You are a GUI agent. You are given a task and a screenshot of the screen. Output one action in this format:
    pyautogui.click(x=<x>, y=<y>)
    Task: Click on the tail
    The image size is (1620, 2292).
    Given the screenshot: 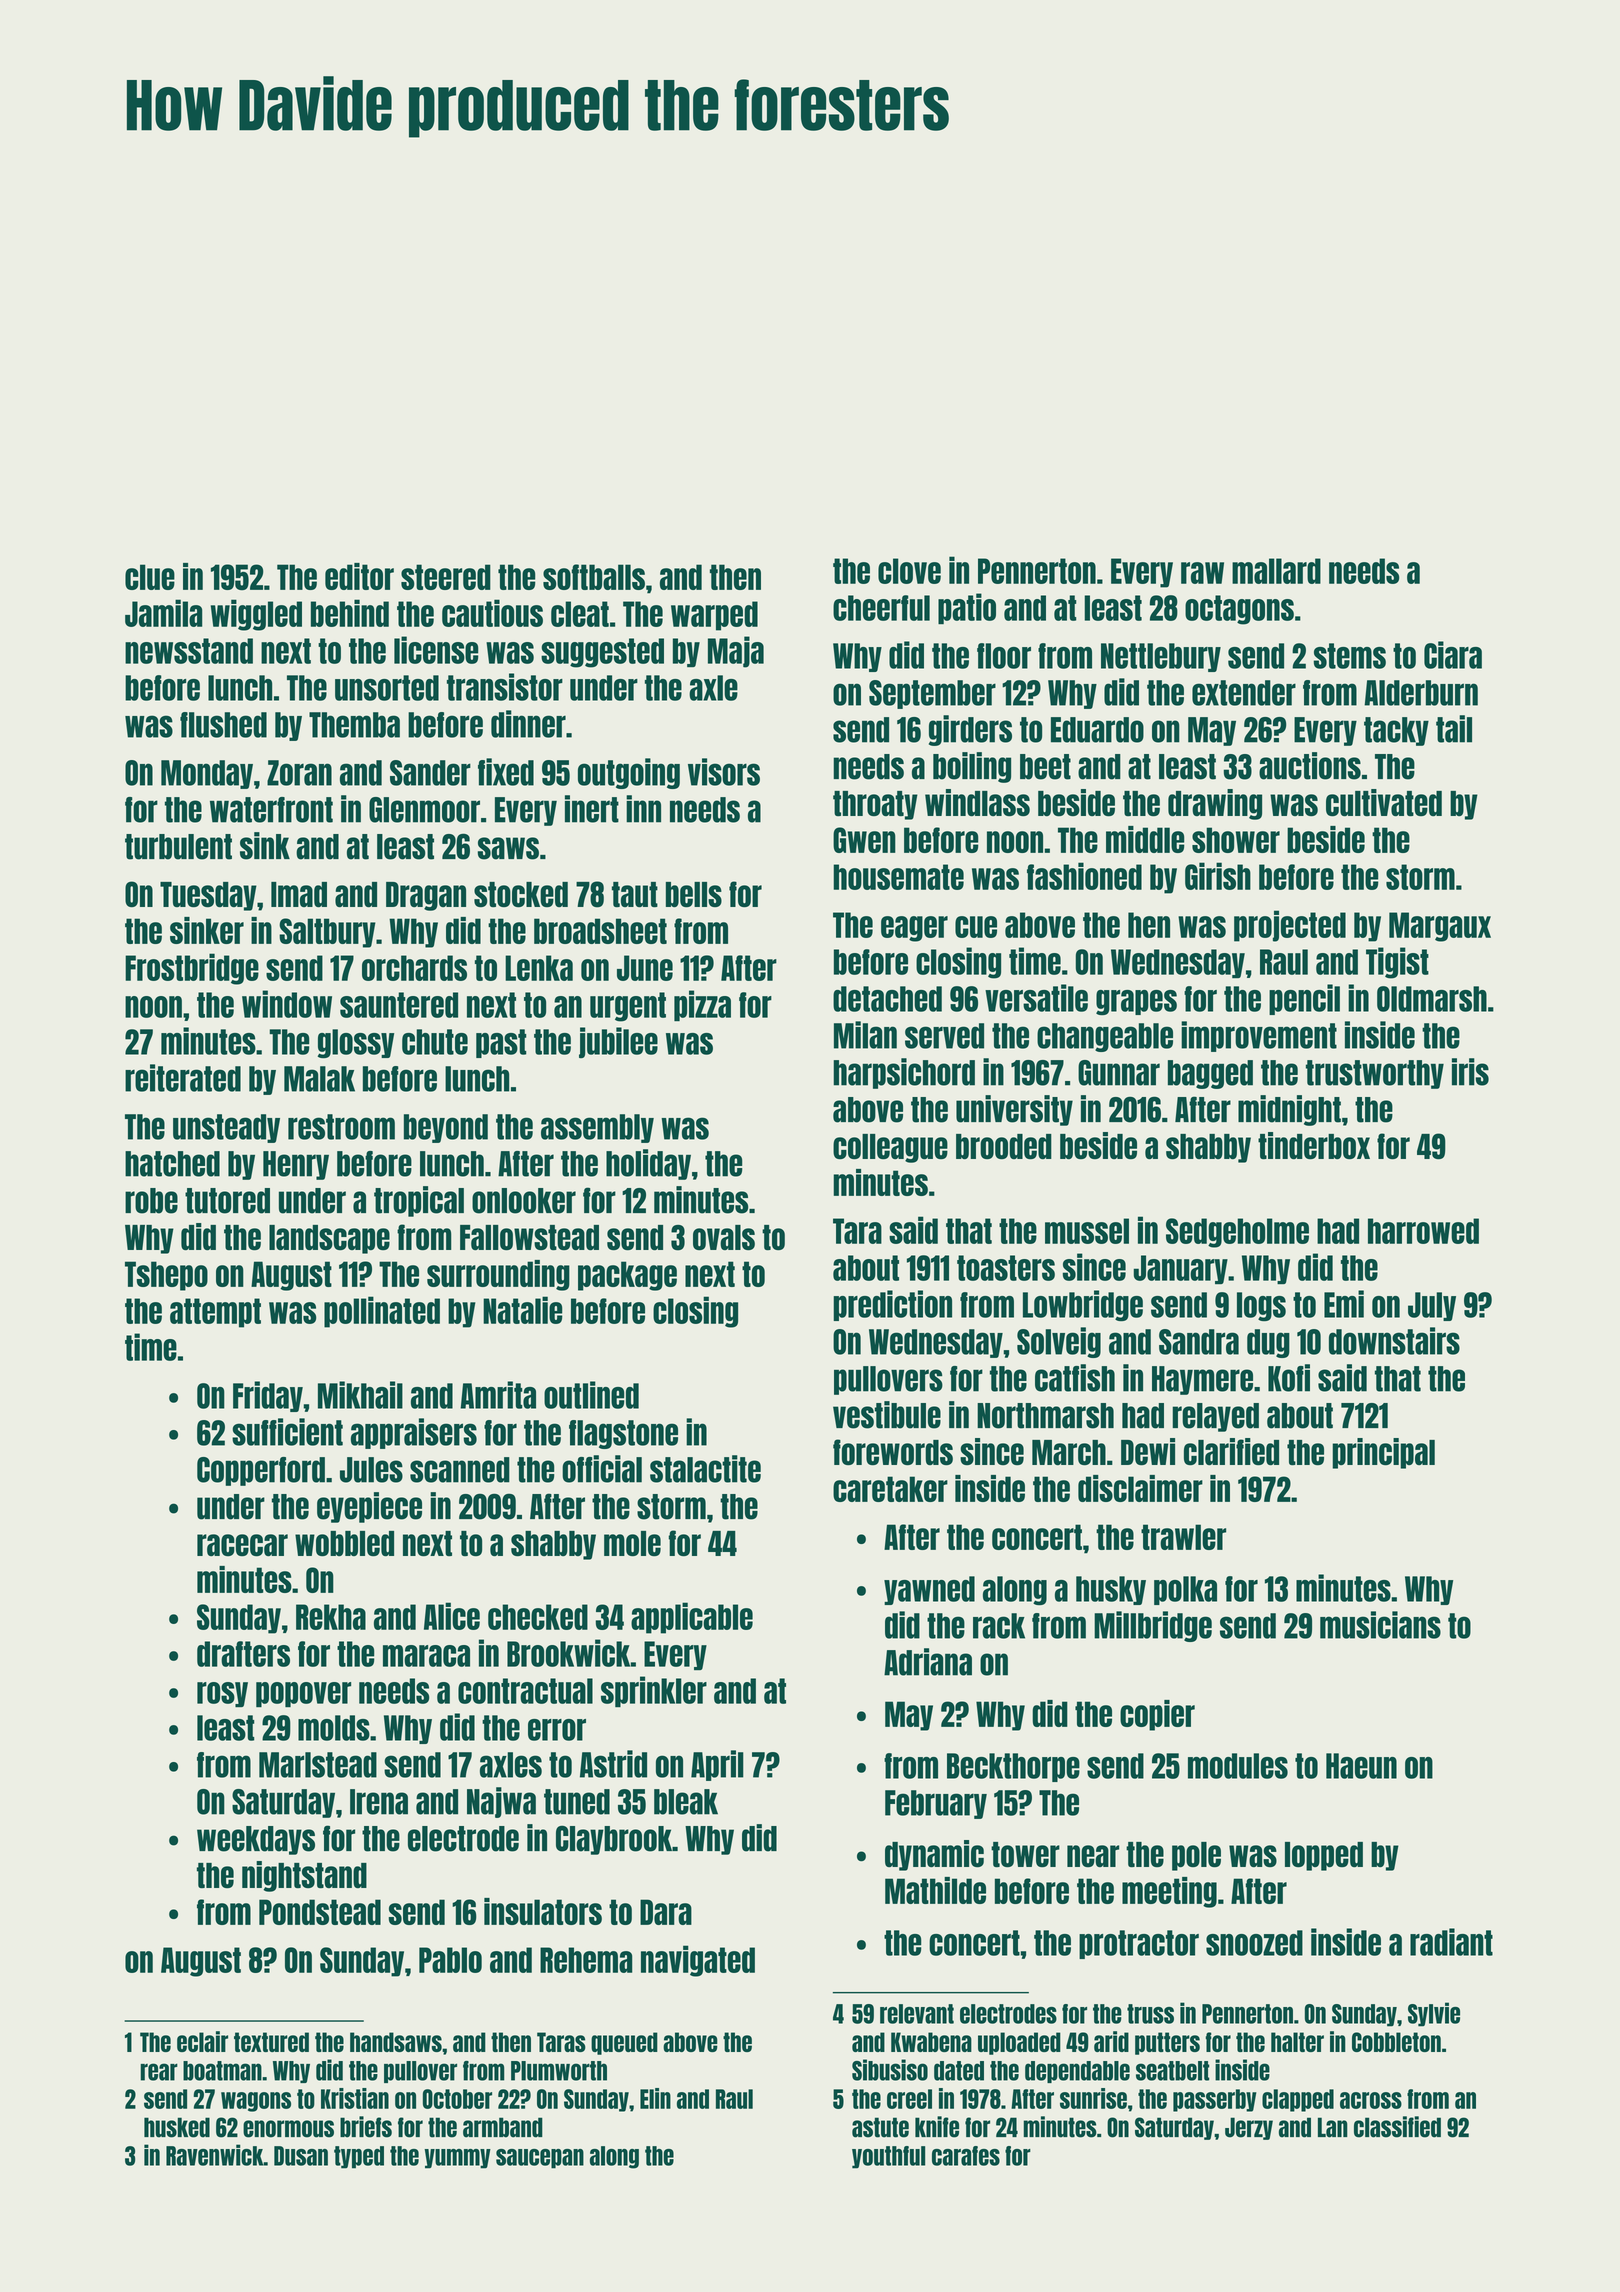 What is the action you would take?
    pyautogui.click(x=1454, y=729)
